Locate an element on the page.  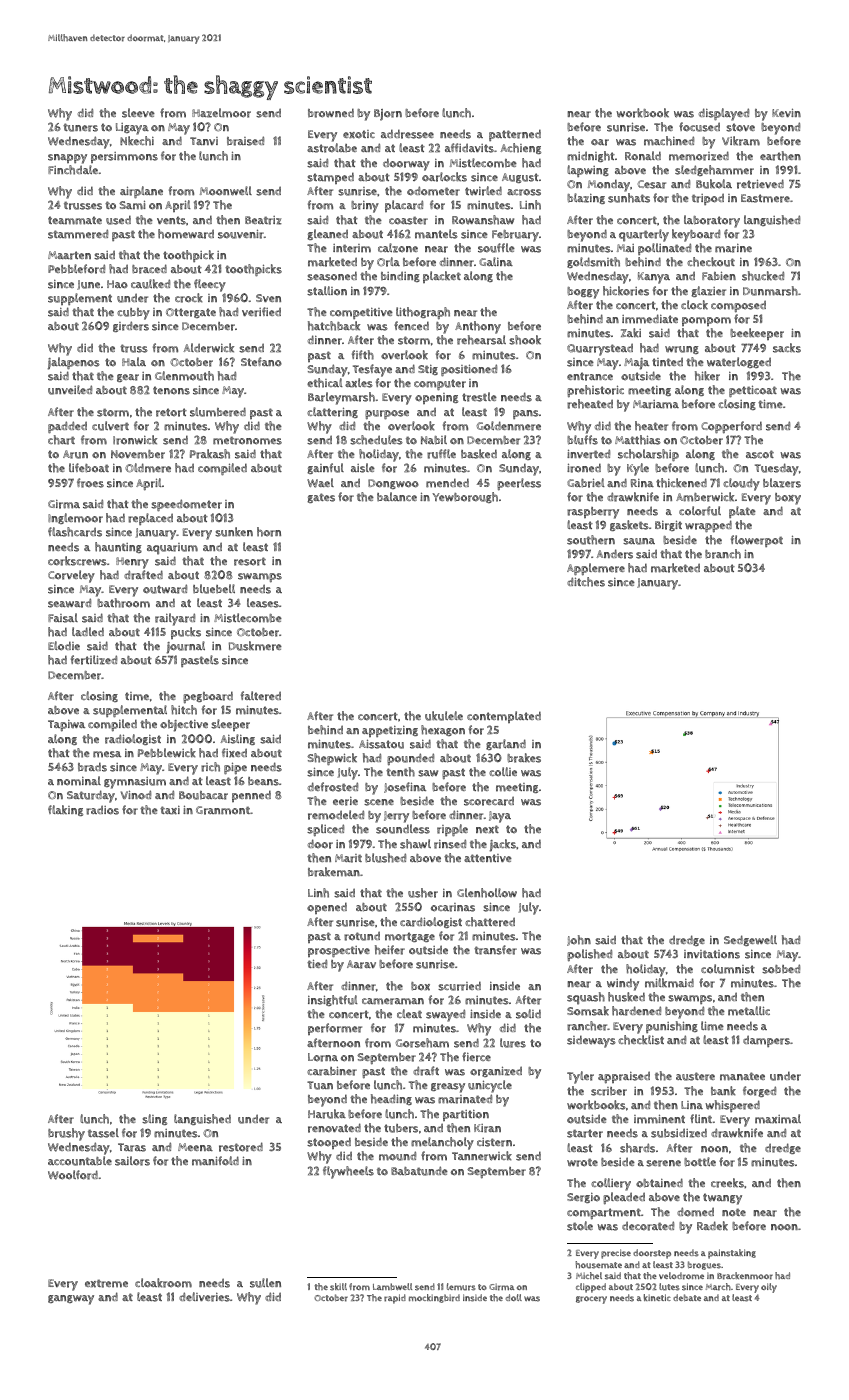
Shepwick is located at coordinates (332, 759).
